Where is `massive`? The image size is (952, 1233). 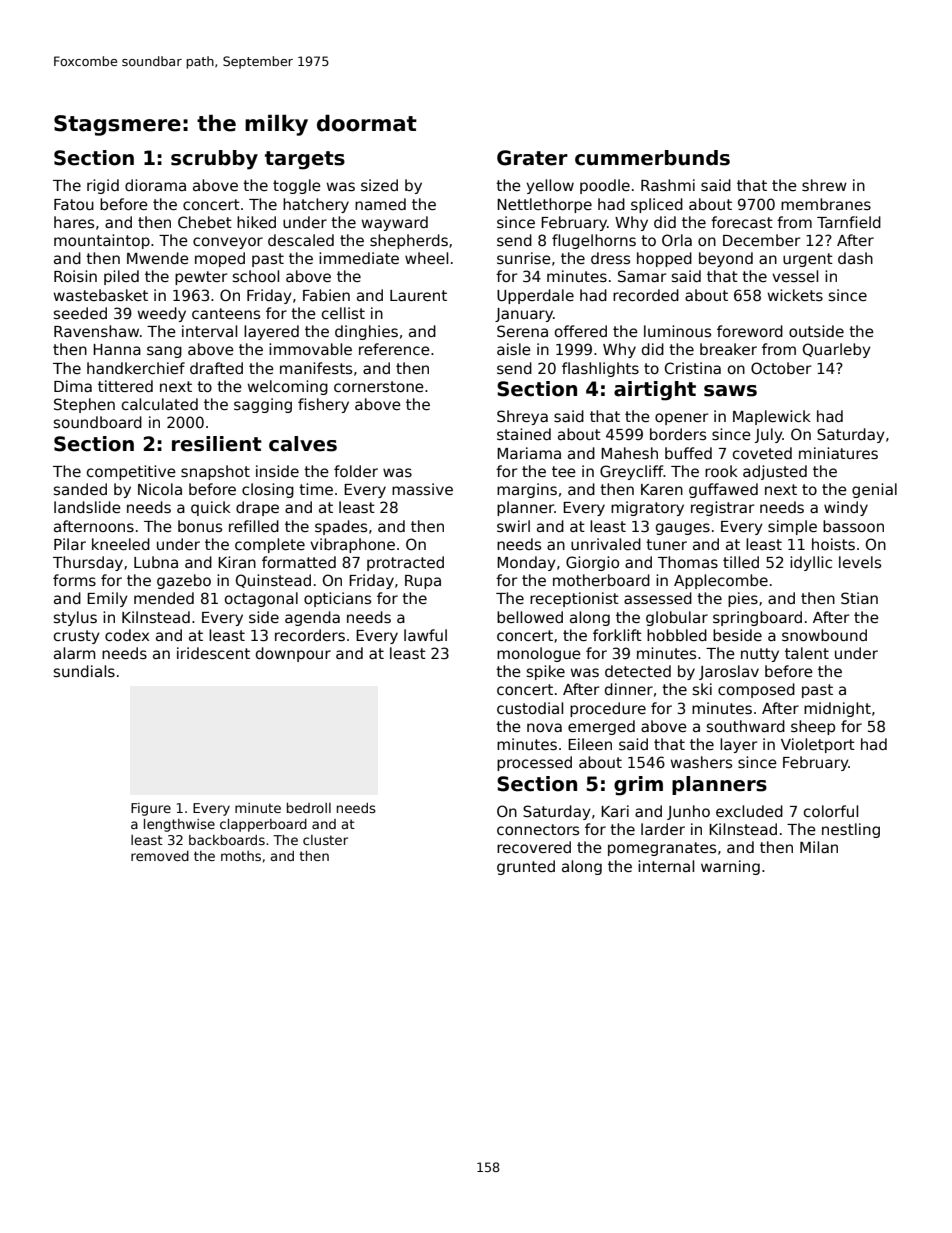
massive is located at coordinates (422, 489).
